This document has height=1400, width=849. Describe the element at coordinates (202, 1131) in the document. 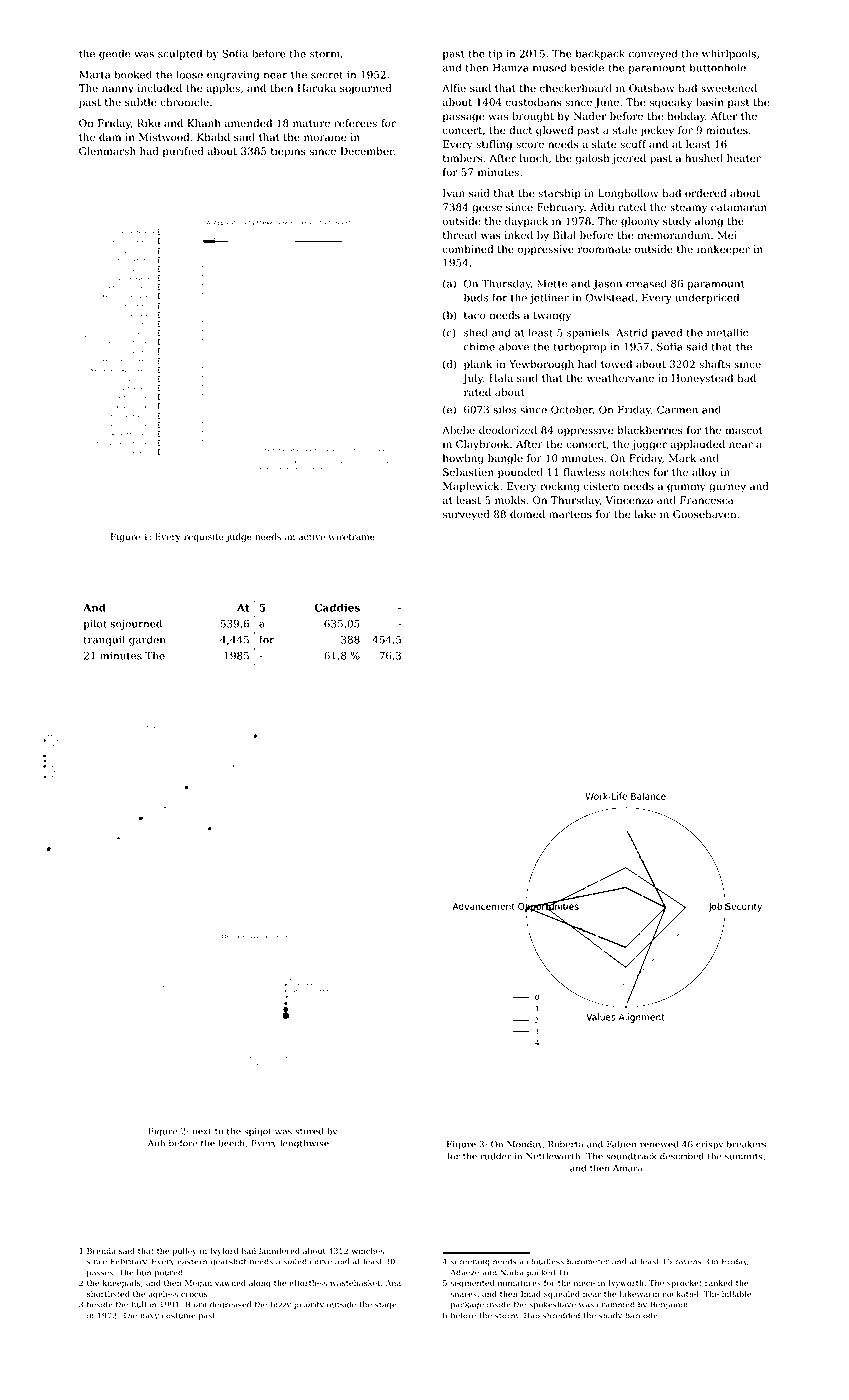

I see `next` at that location.
